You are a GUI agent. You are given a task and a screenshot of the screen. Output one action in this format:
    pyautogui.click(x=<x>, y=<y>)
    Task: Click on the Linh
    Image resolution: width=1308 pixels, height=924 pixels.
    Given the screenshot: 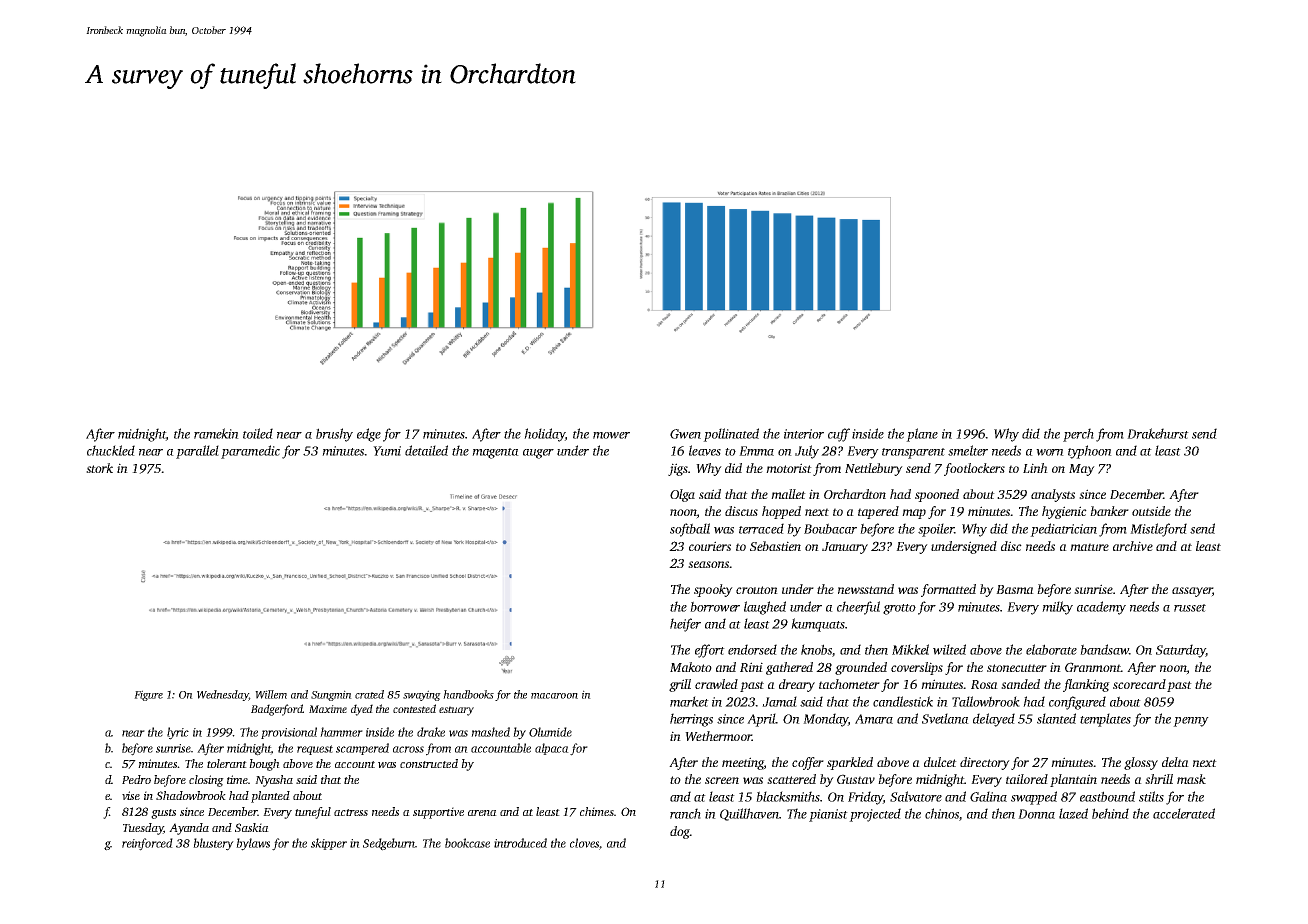 What is the action you would take?
    pyautogui.click(x=1035, y=468)
